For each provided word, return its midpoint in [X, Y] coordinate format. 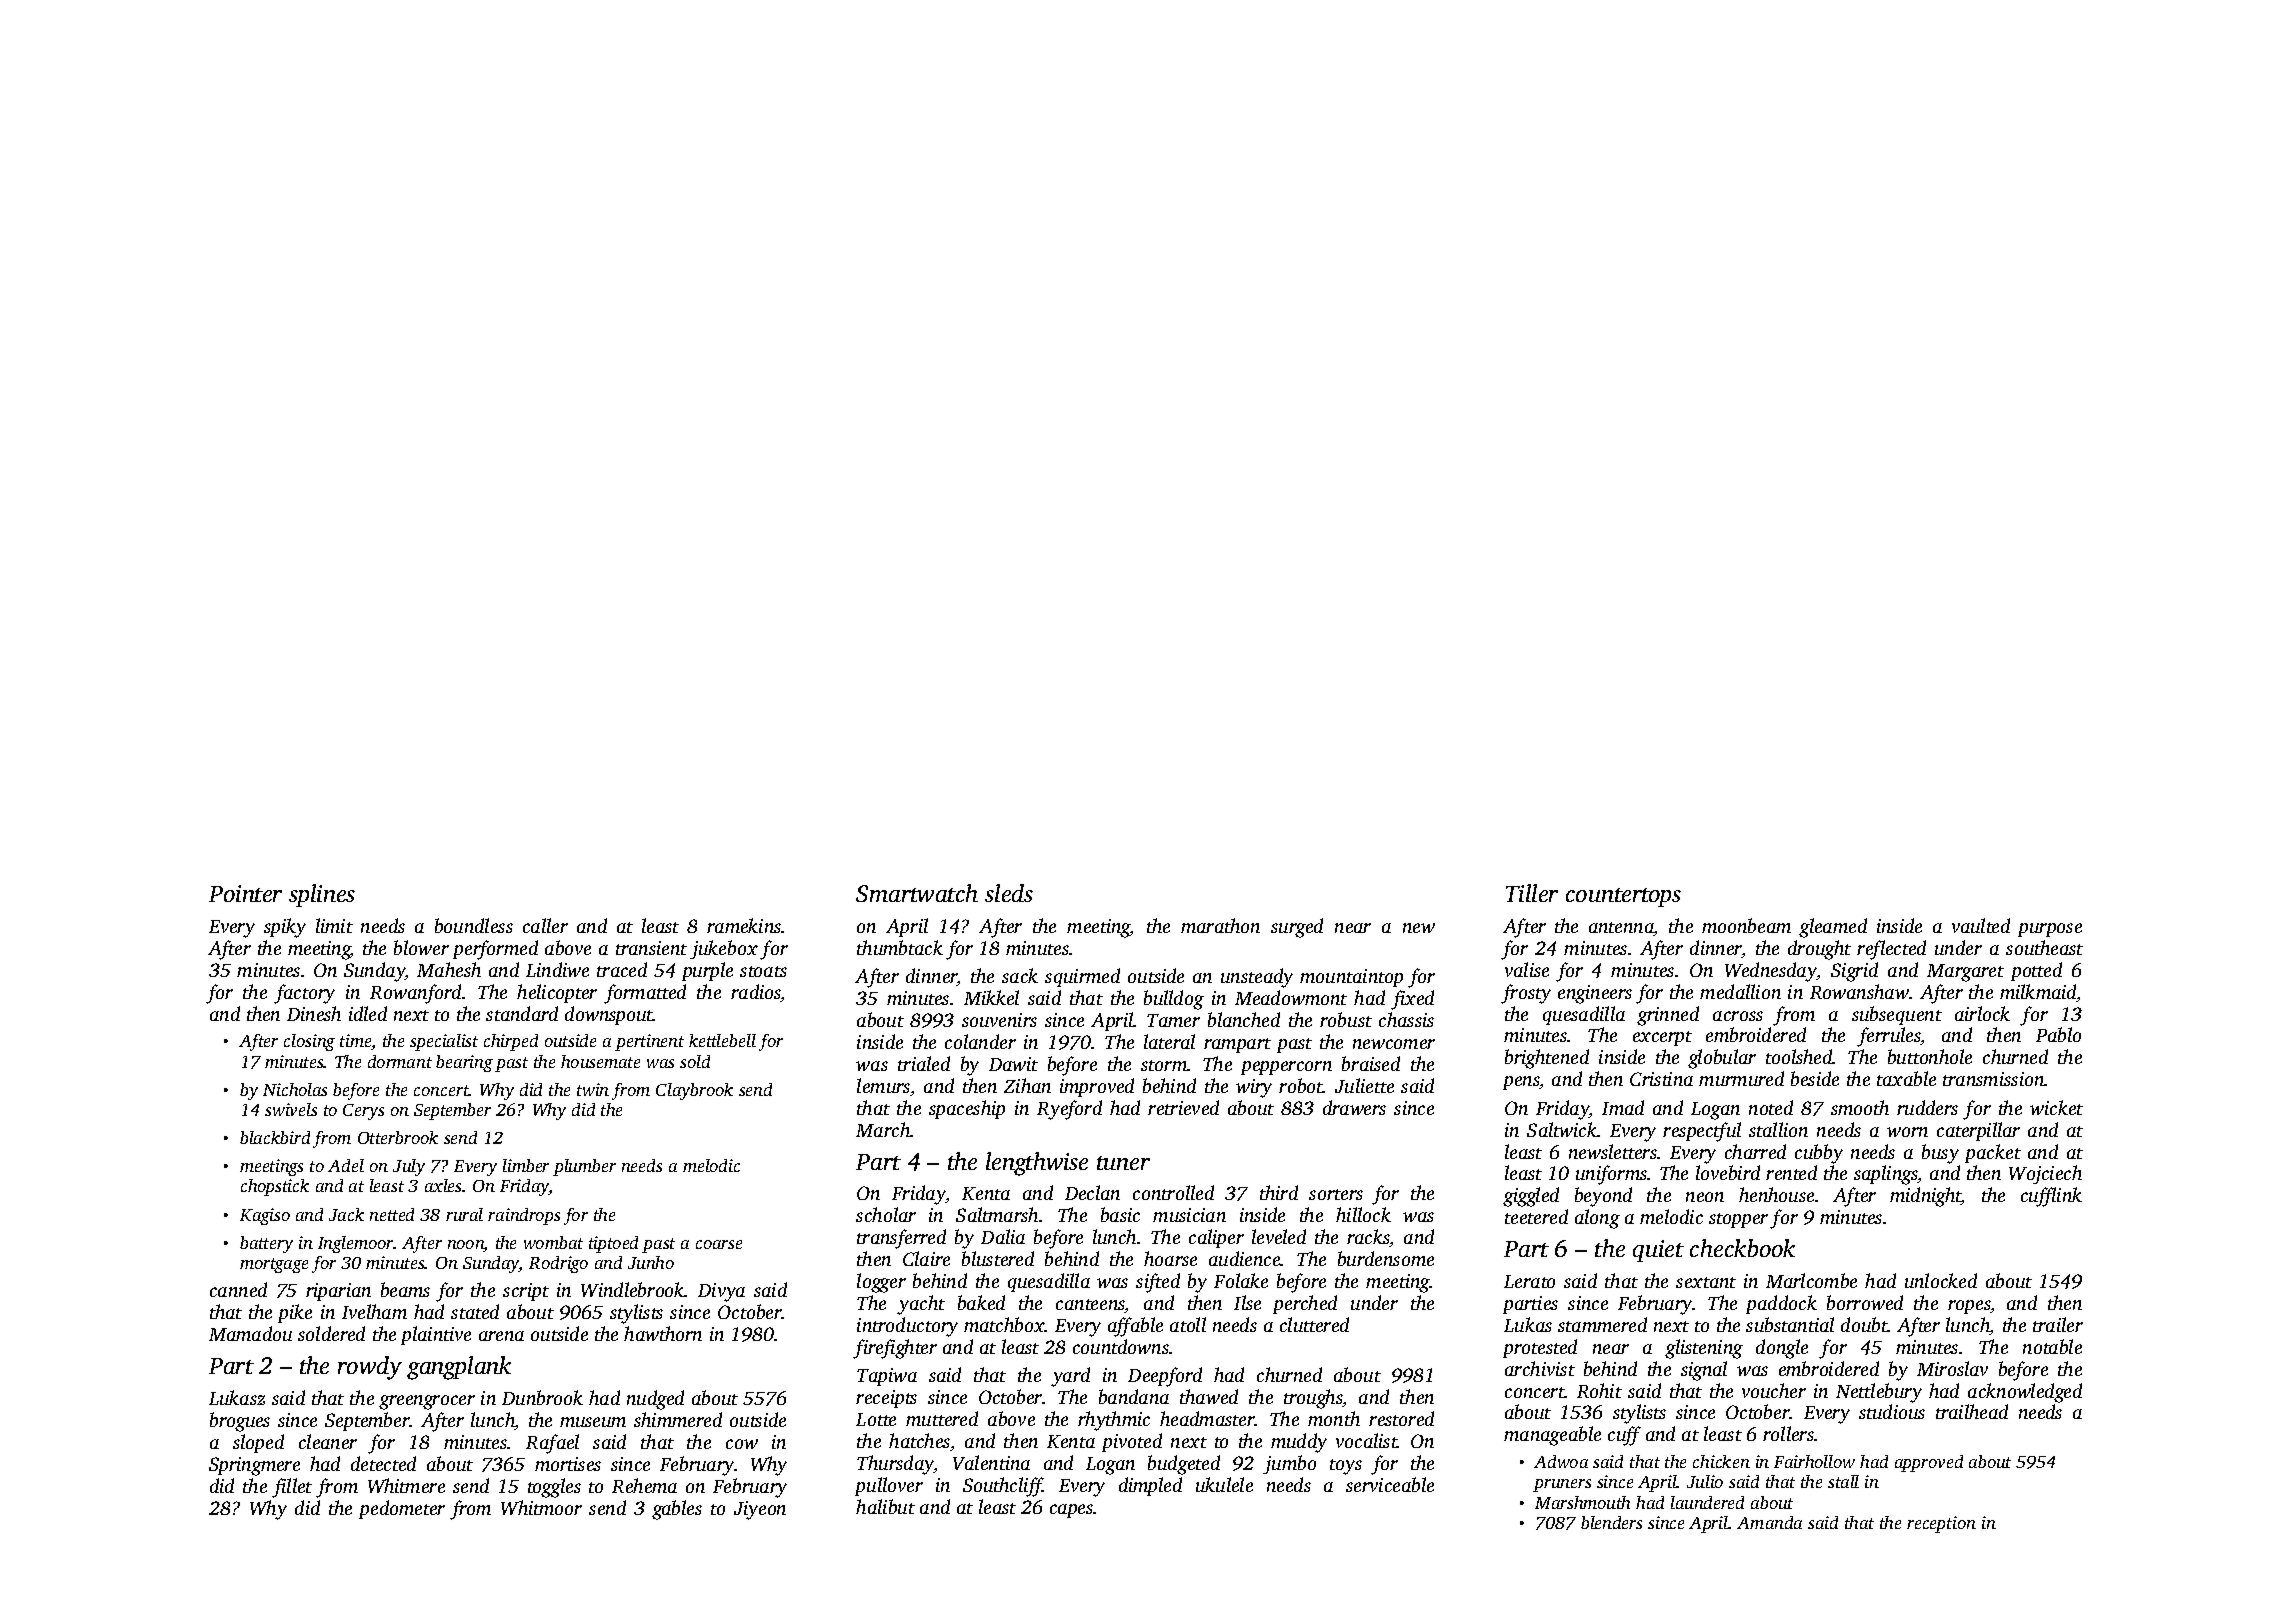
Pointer [245, 893]
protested [1540, 1348]
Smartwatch [917, 893]
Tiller [1532, 893]
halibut [885, 1506]
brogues [240, 1422]
